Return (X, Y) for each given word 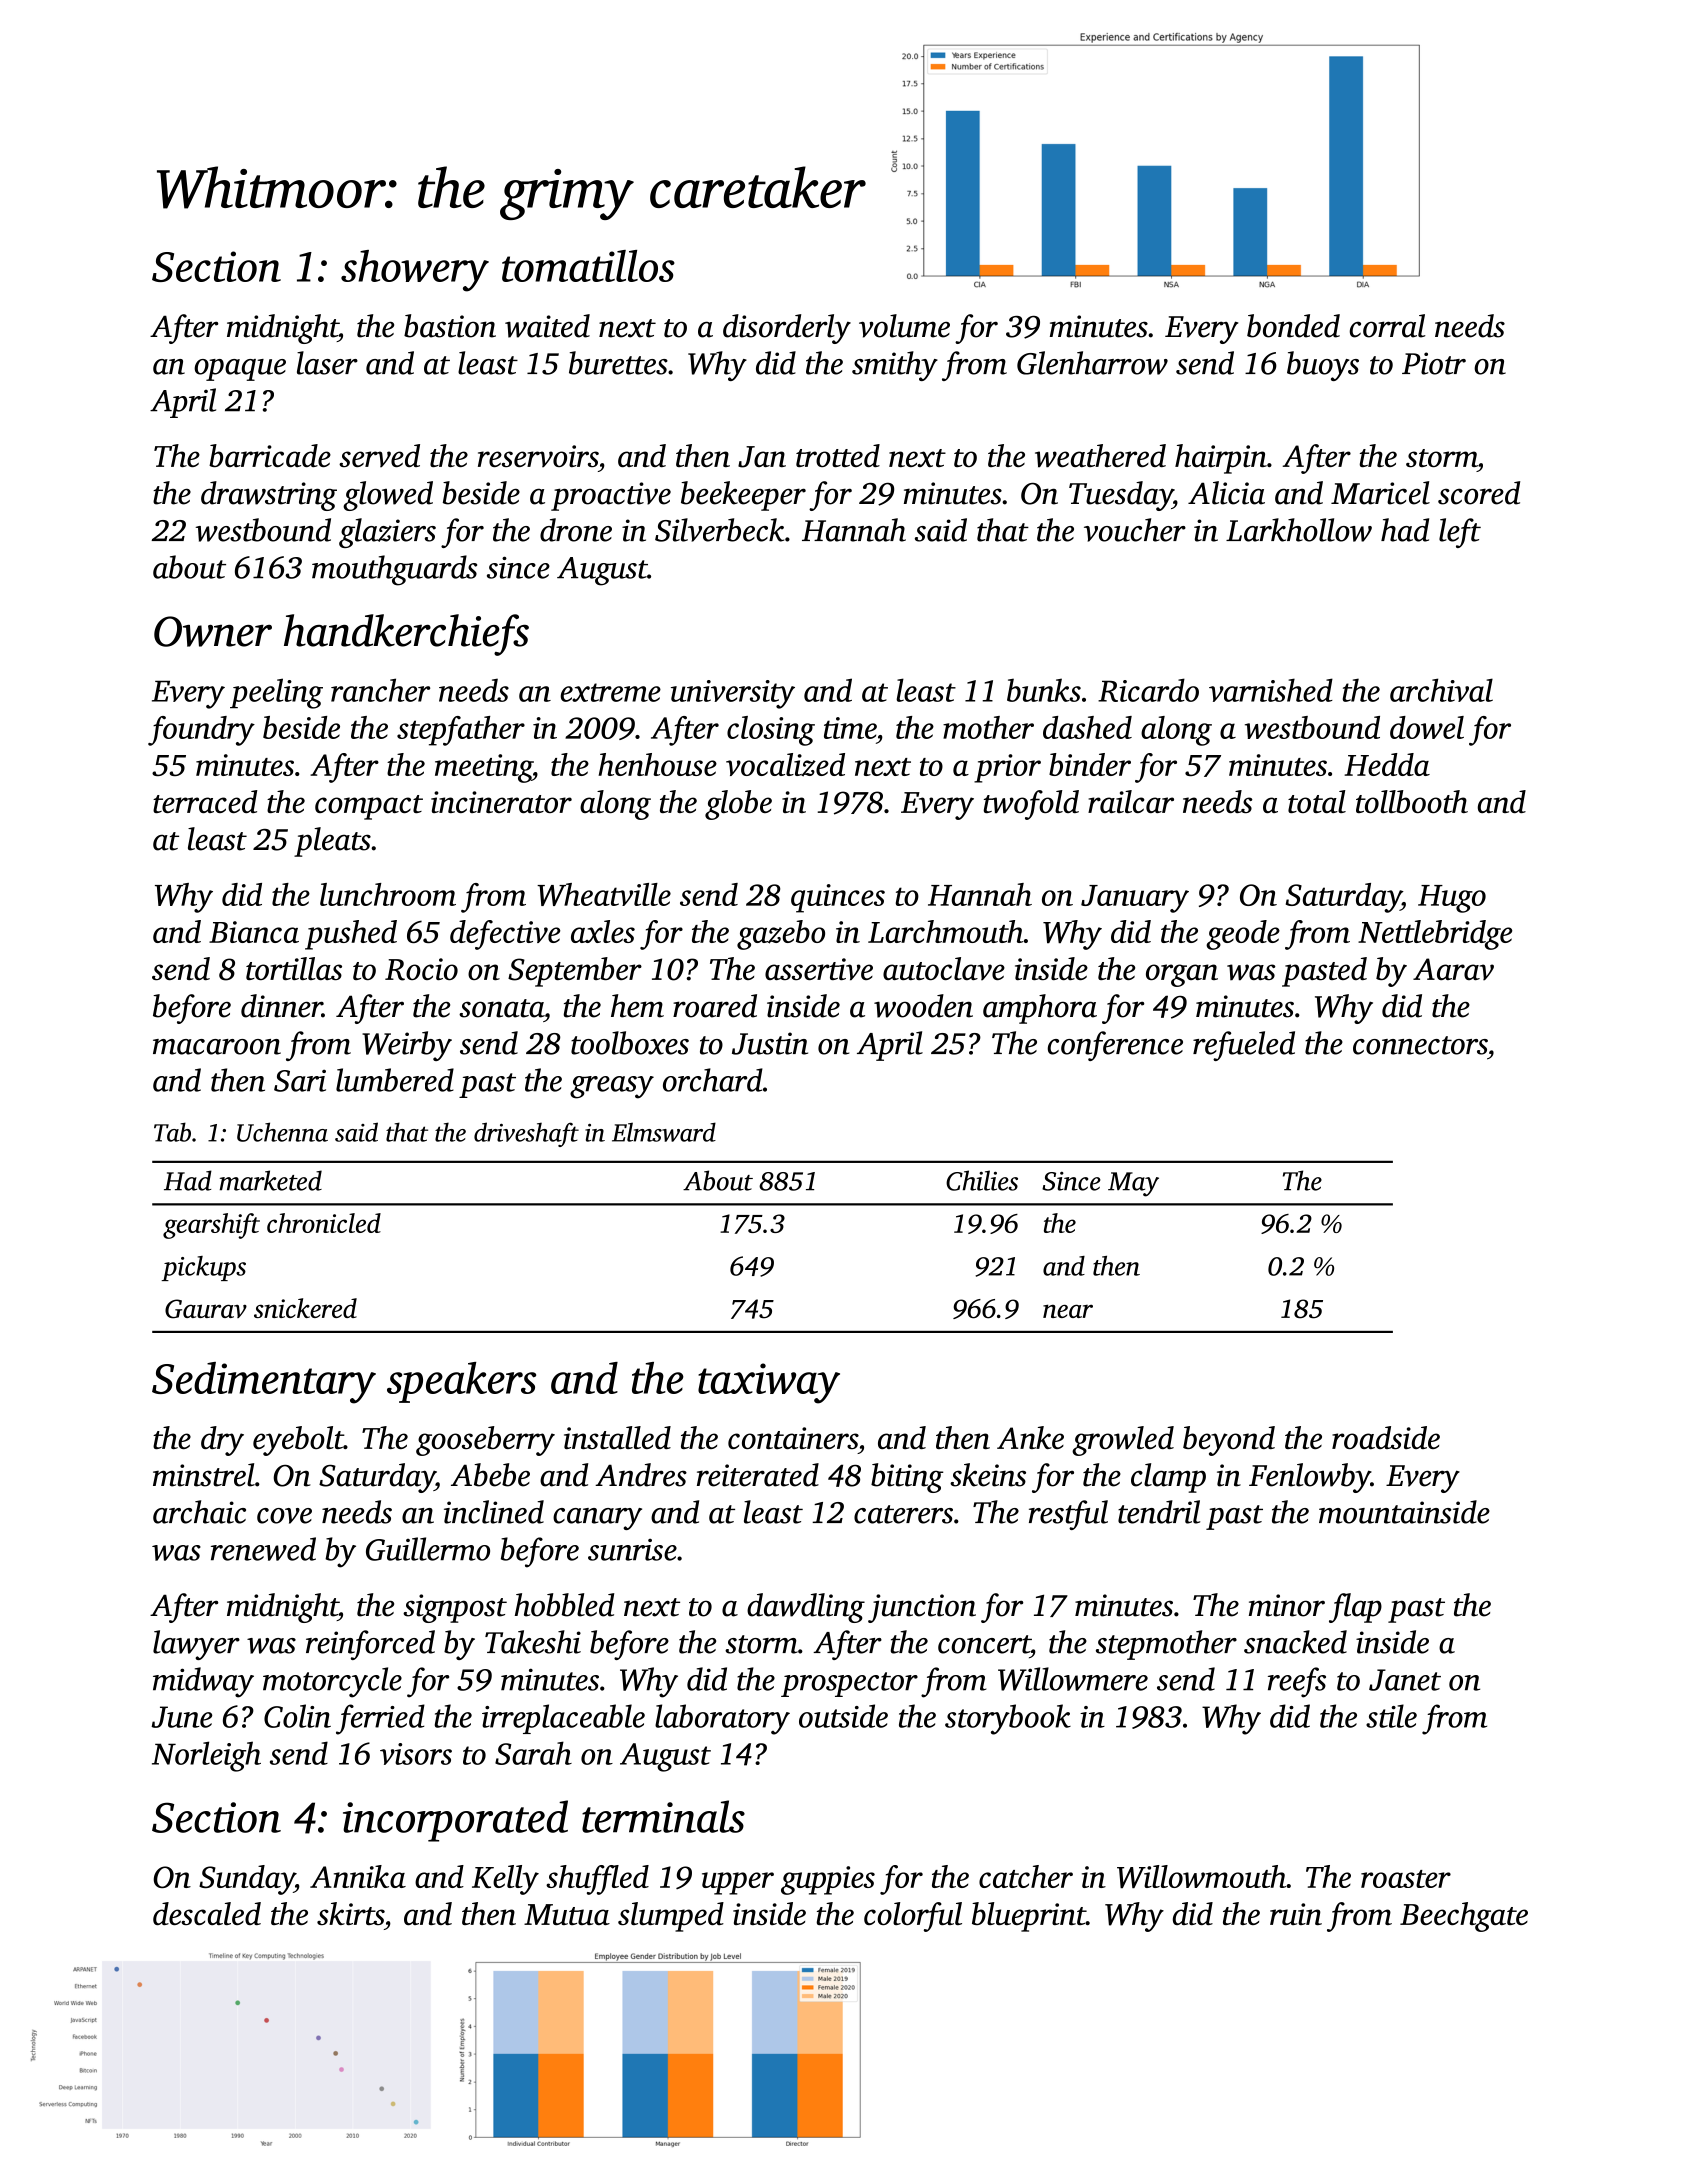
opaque (240, 370)
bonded (1293, 326)
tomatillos (588, 266)
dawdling (806, 1608)
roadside (1386, 1437)
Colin (297, 1716)
